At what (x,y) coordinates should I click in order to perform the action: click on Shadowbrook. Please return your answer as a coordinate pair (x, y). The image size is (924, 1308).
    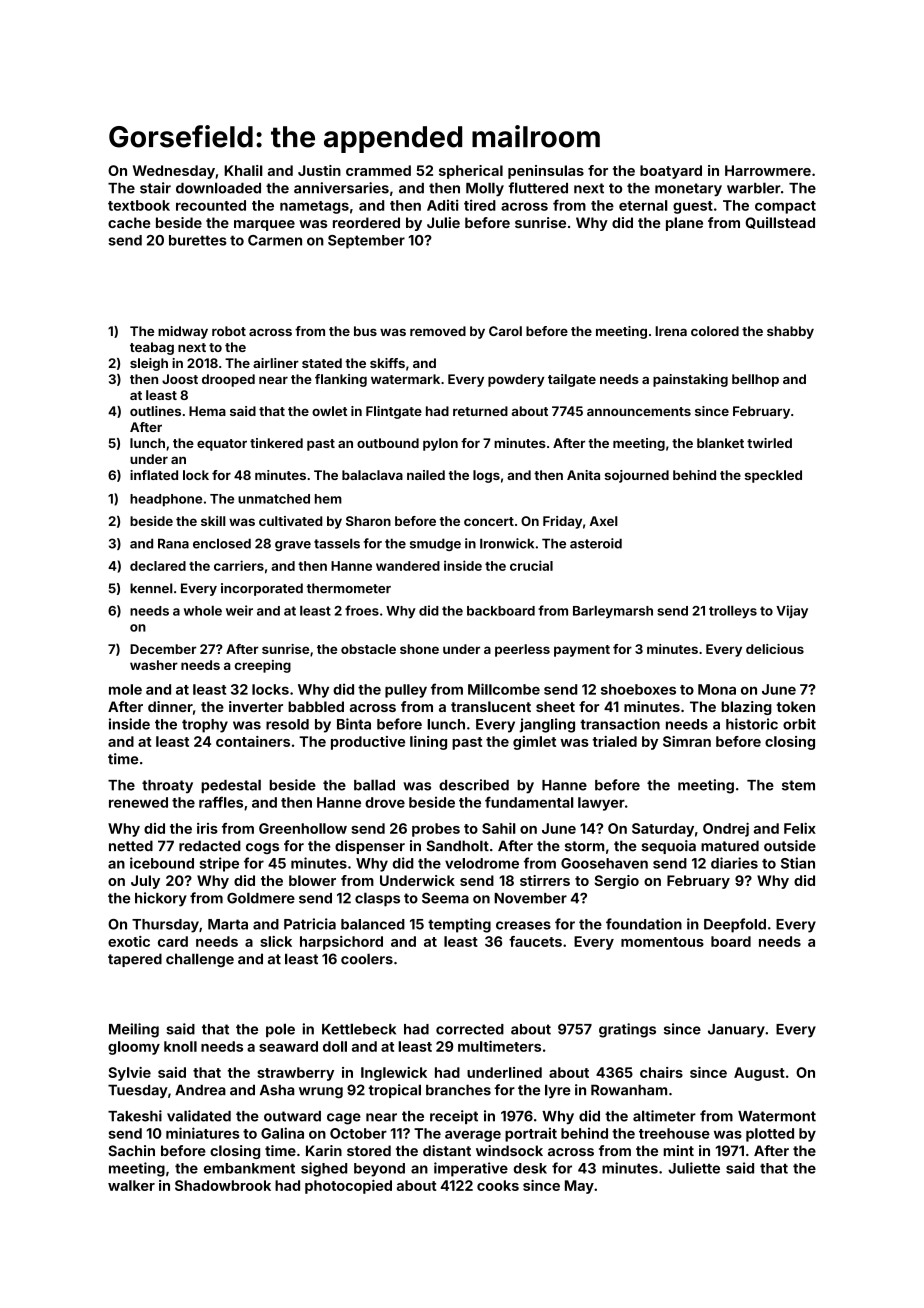
    Looking at the image, I should click on (223, 1185).
